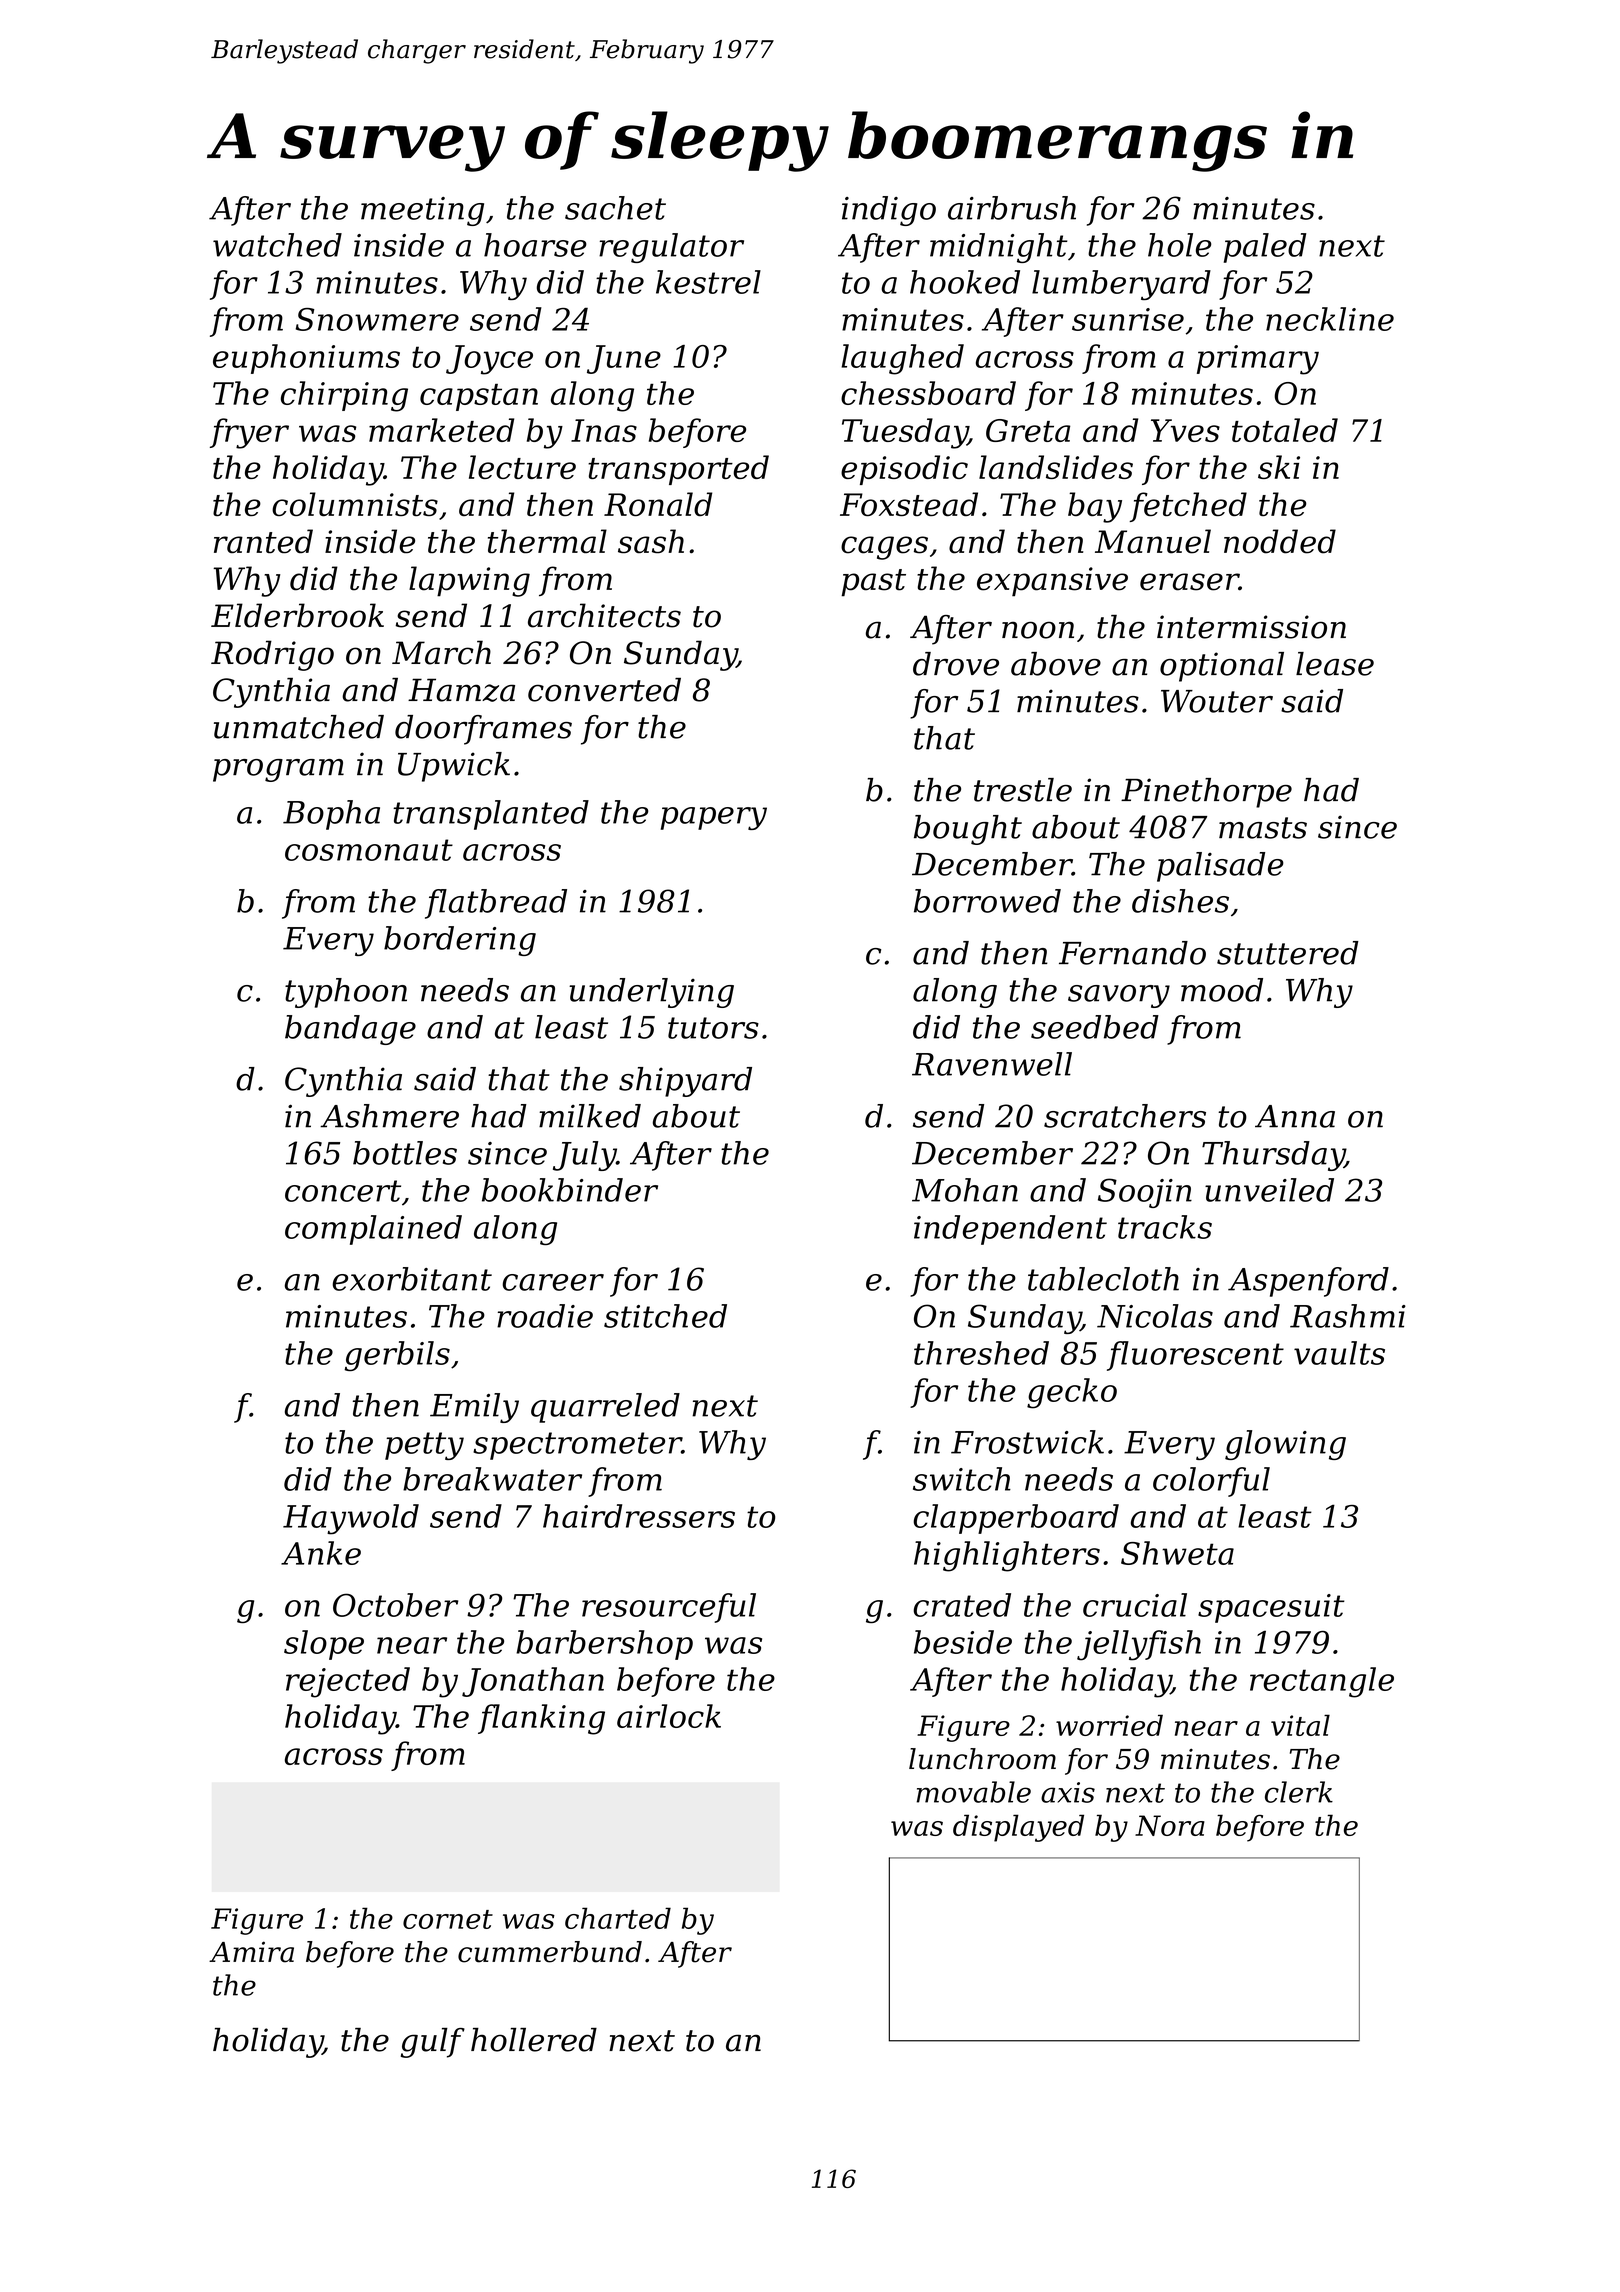  I want to click on stitched, so click(665, 1316).
